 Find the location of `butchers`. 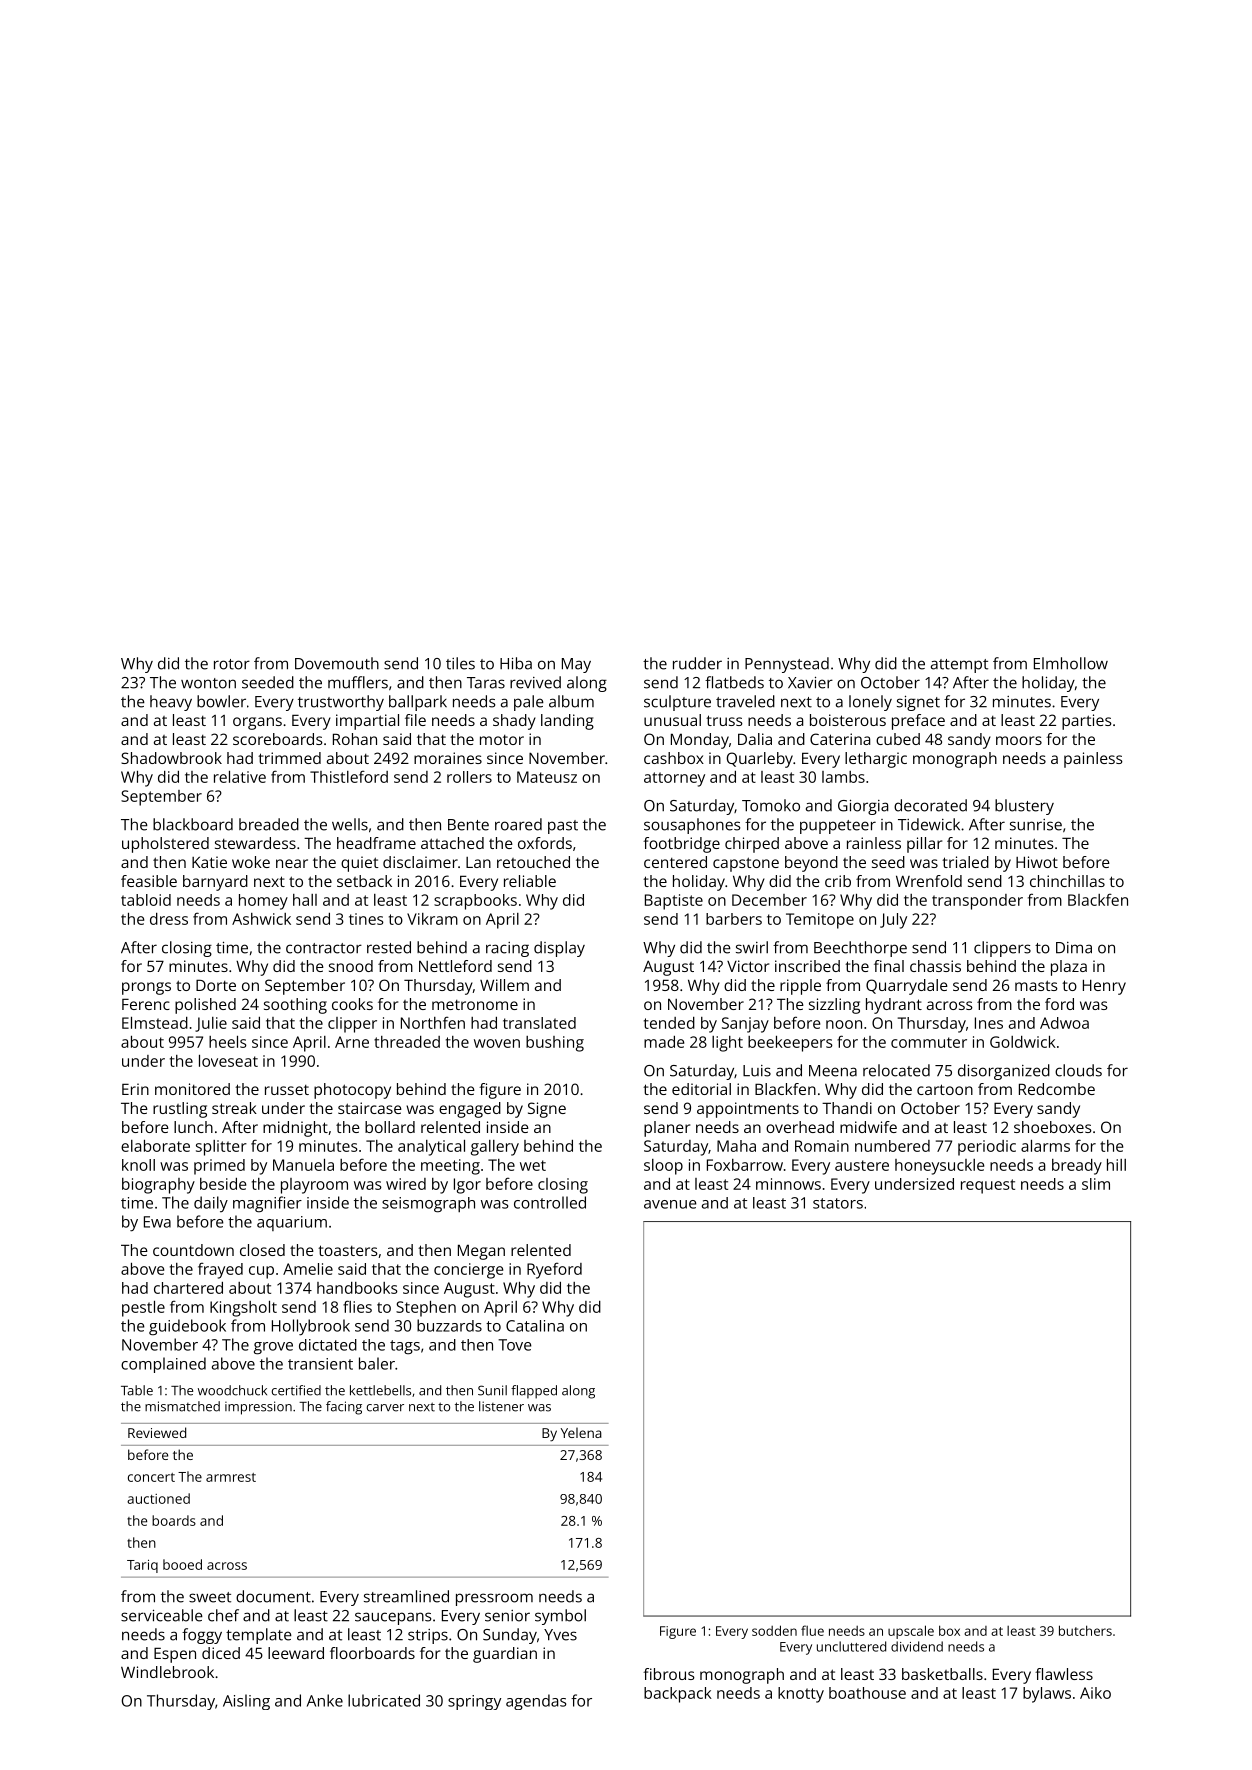

butchers is located at coordinates (1085, 1630).
